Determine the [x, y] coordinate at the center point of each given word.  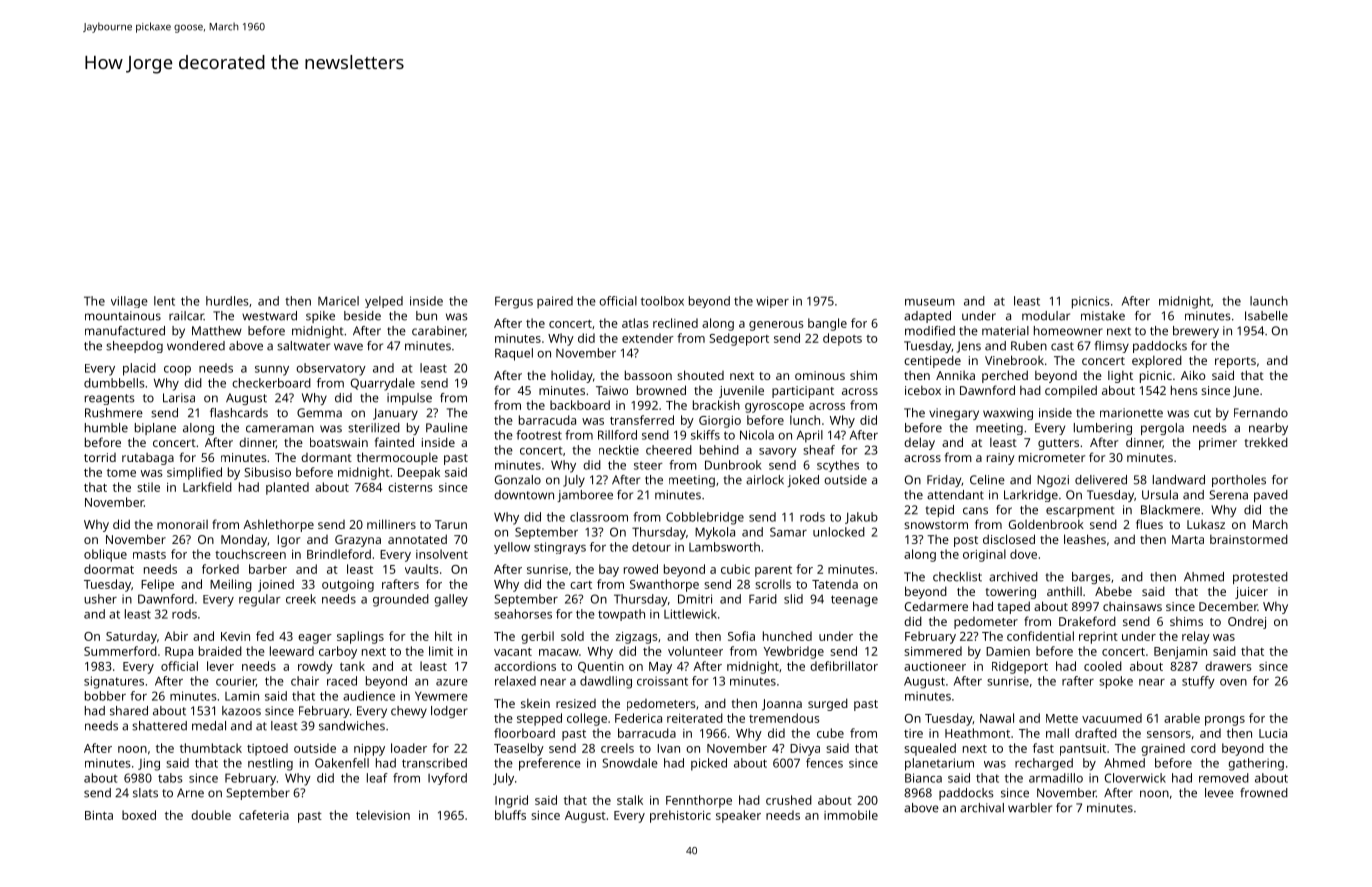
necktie [619, 450]
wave [348, 347]
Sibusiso [268, 472]
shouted [700, 375]
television [383, 815]
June [1246, 392]
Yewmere [441, 696]
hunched [787, 636]
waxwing [1008, 414]
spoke [1116, 682]
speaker [738, 816]
